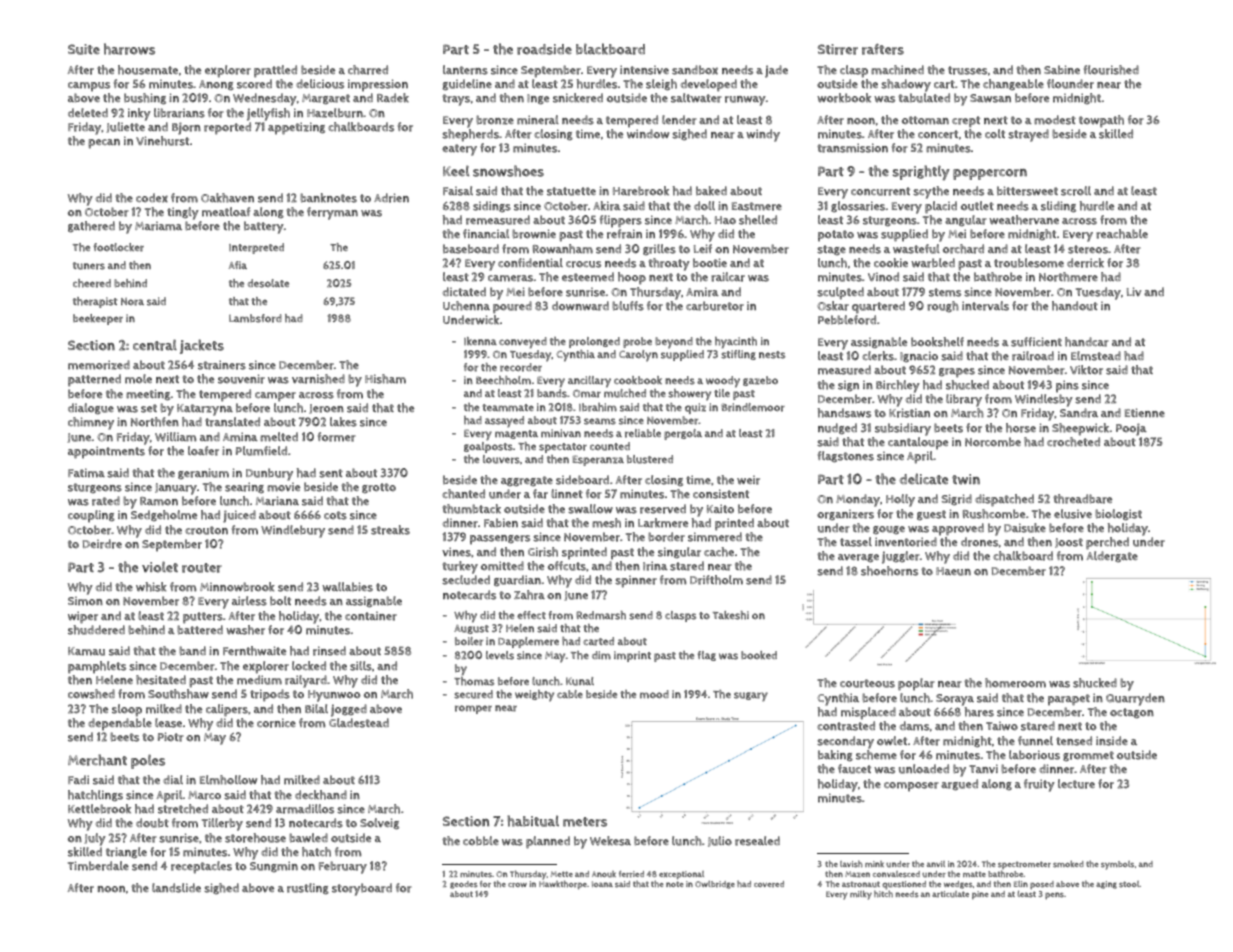 The height and width of the page is (952, 1233). What do you see at coordinates (580, 306) in the page?
I see `downward` at bounding box center [580, 306].
